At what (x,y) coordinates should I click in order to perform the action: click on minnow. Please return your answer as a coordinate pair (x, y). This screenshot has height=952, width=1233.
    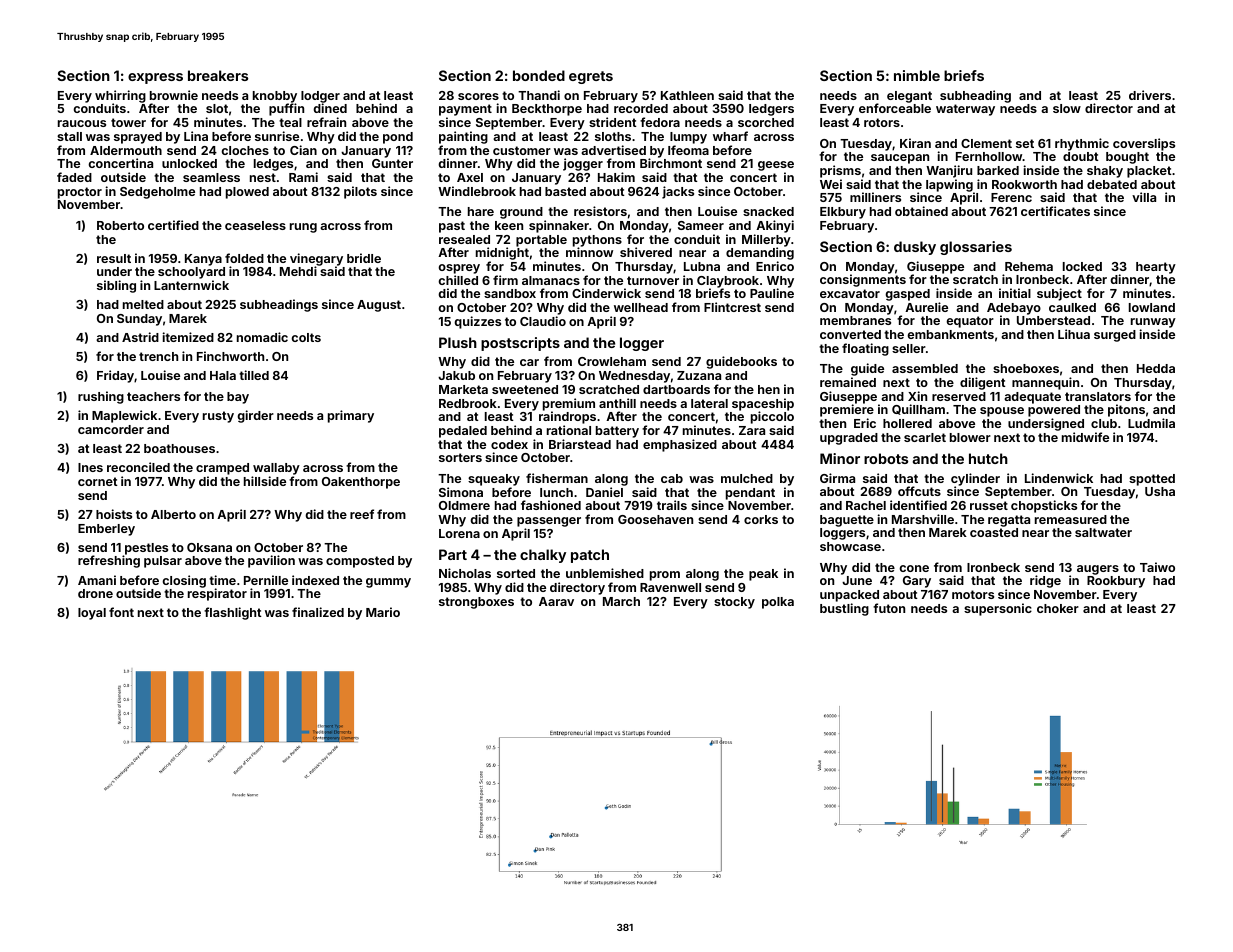
    Looking at the image, I should click on (589, 252).
